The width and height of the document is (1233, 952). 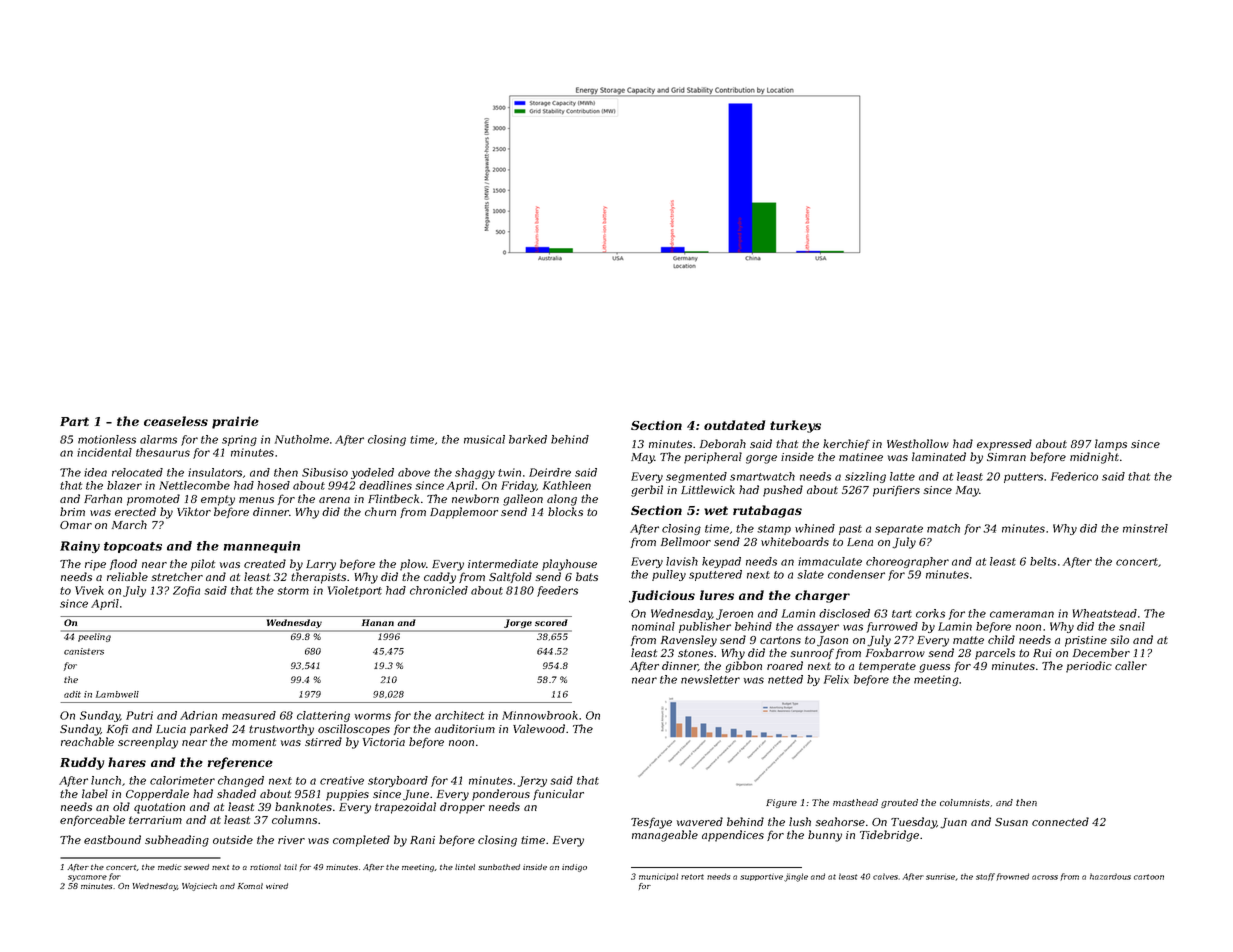 I want to click on rational, so click(x=265, y=867).
